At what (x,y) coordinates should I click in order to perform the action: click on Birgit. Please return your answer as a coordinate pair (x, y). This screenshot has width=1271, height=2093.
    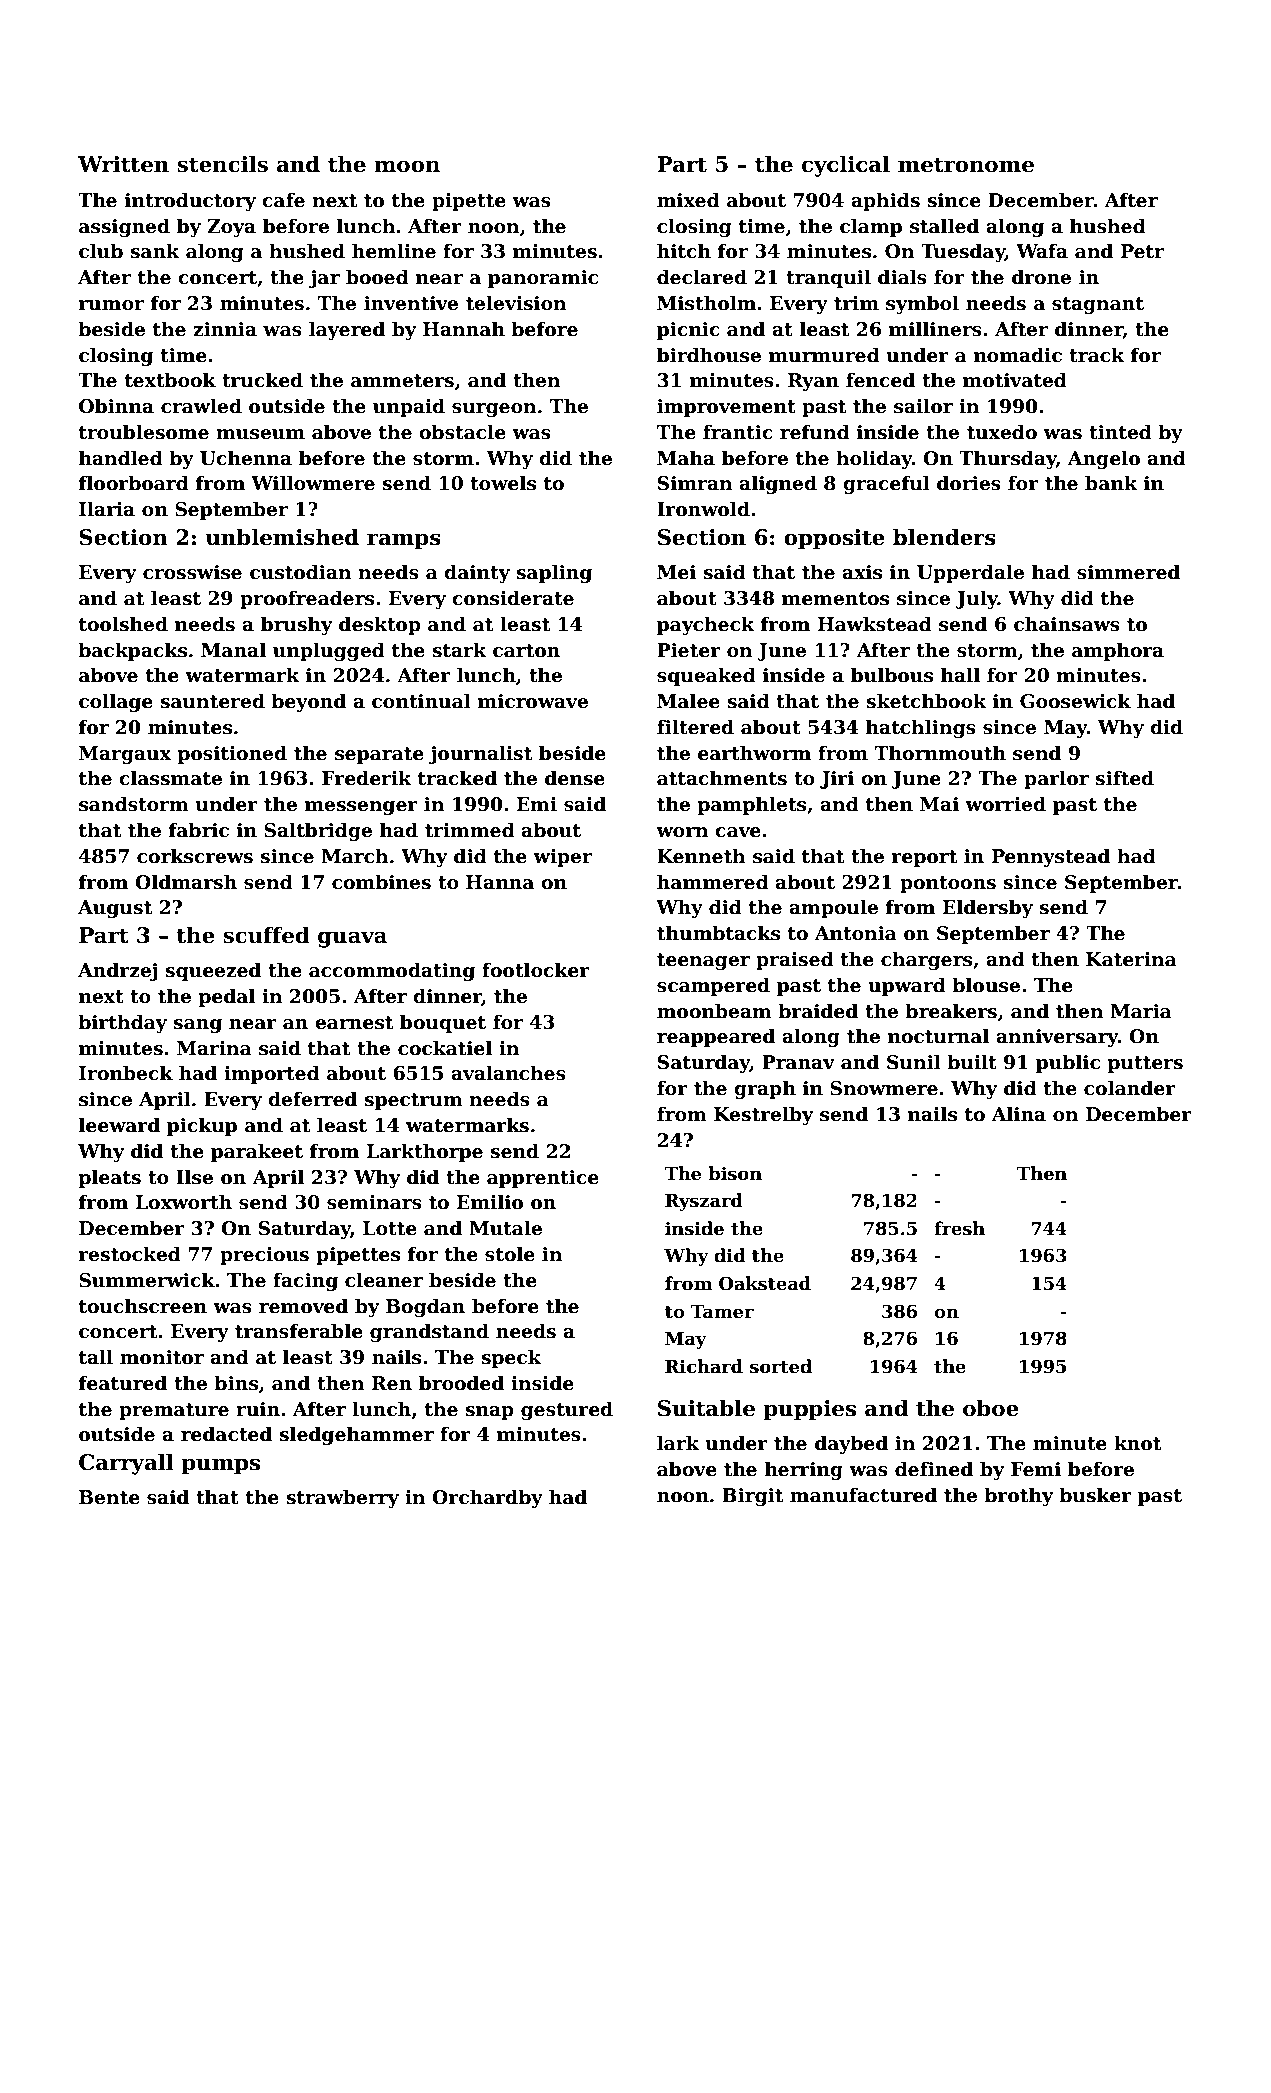
    Looking at the image, I should click on (752, 1497).
